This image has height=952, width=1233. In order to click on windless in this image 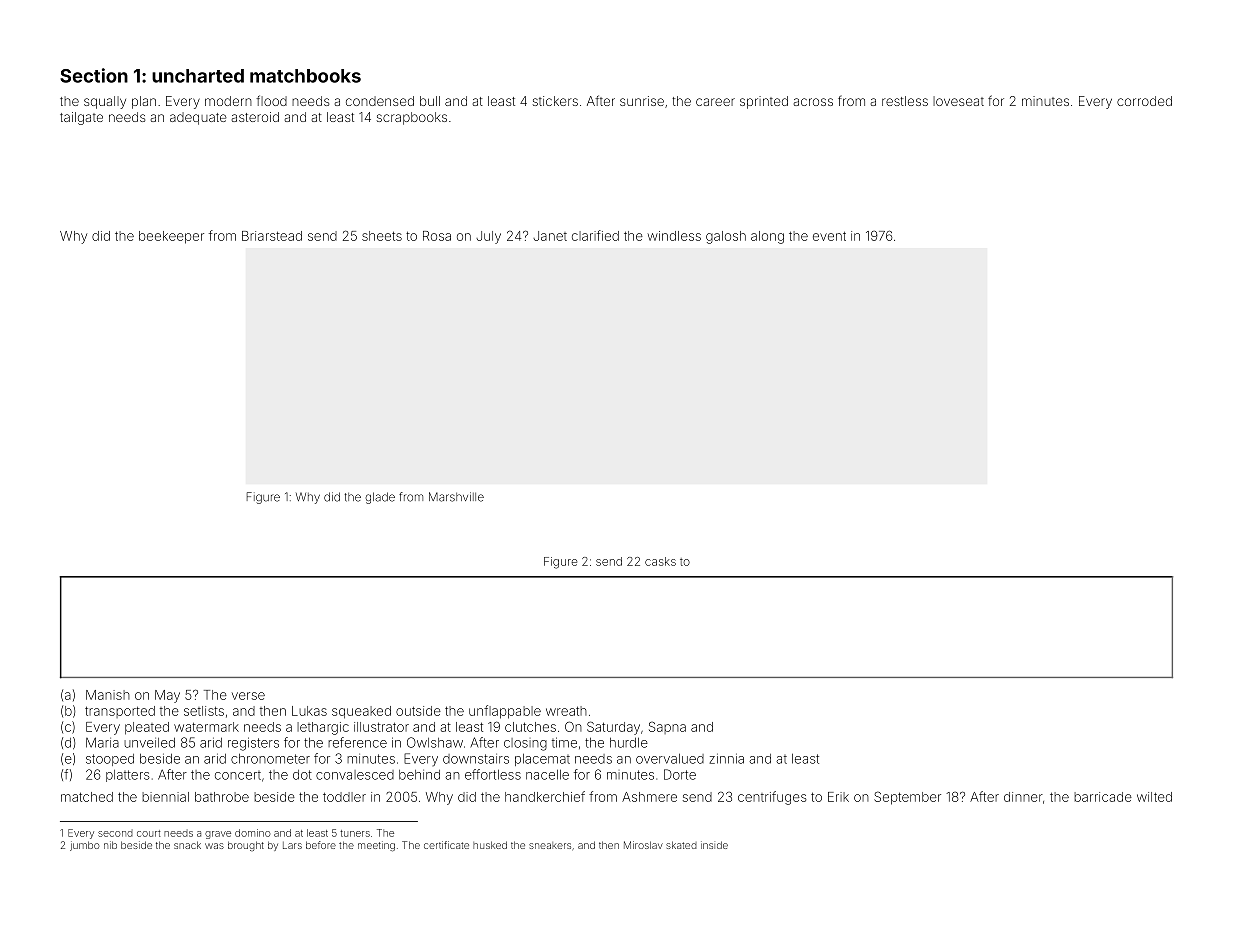, I will do `click(674, 236)`.
